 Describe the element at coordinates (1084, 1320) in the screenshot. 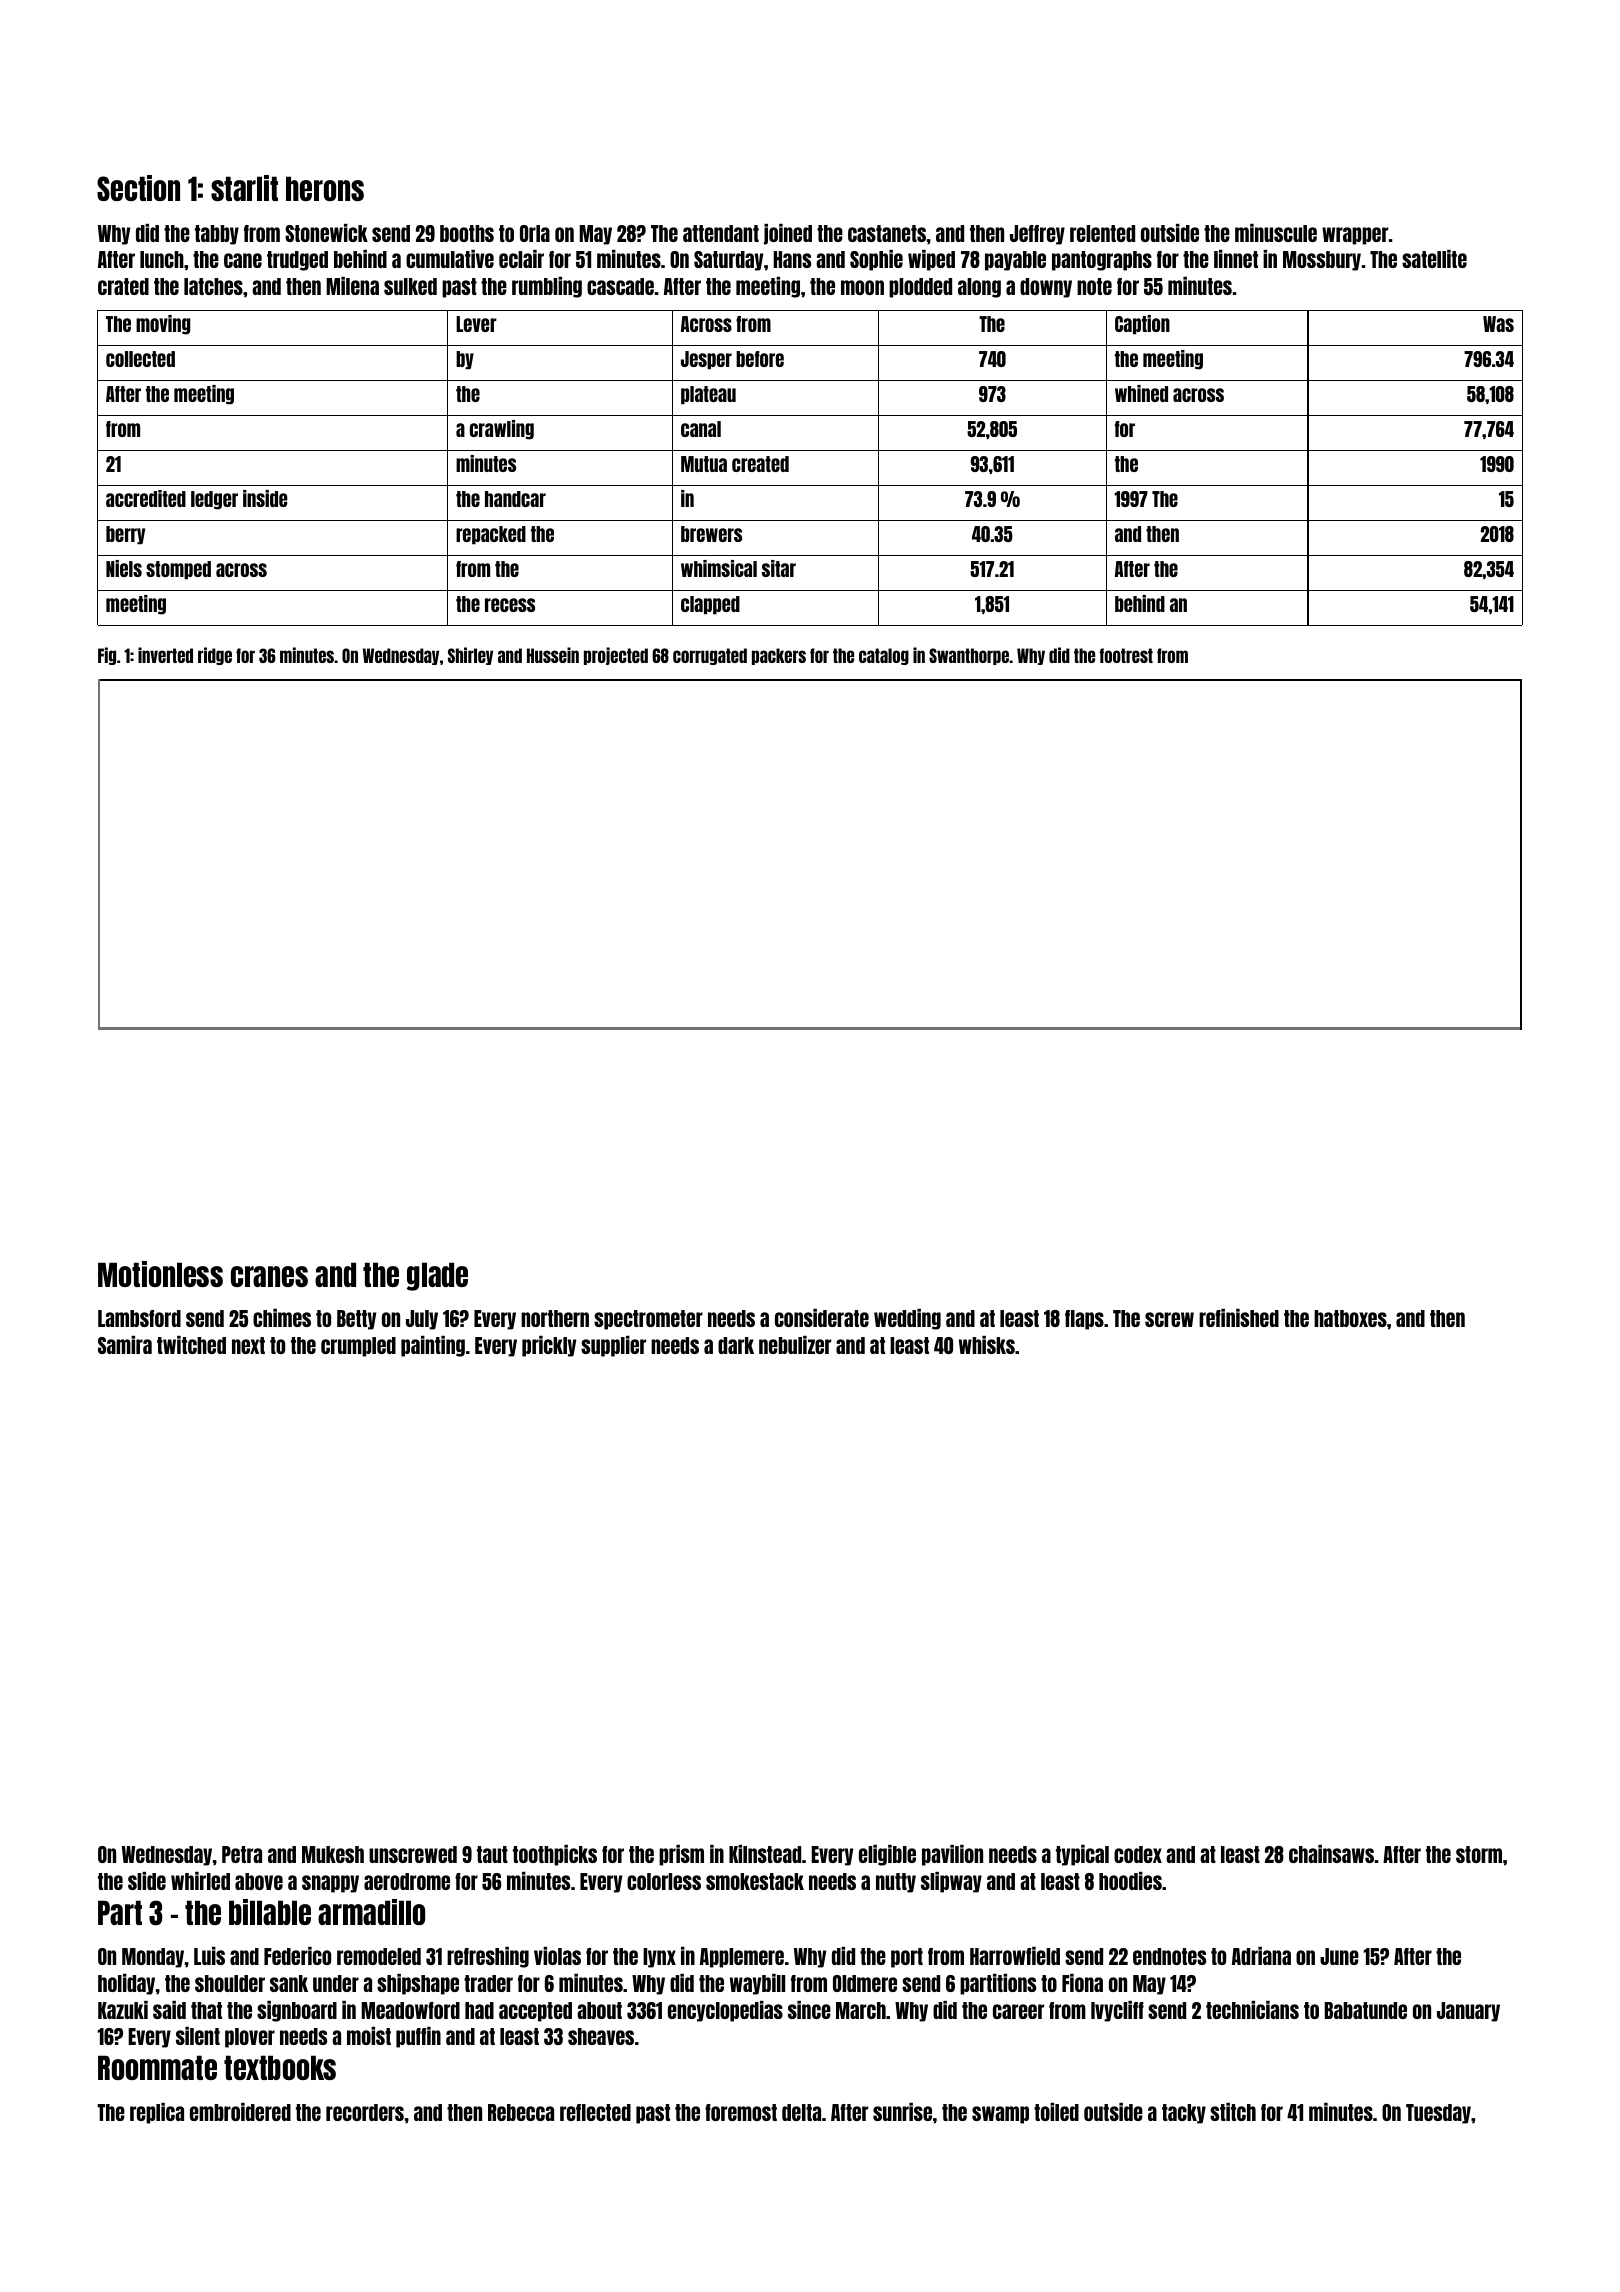

I see `flaps` at that location.
